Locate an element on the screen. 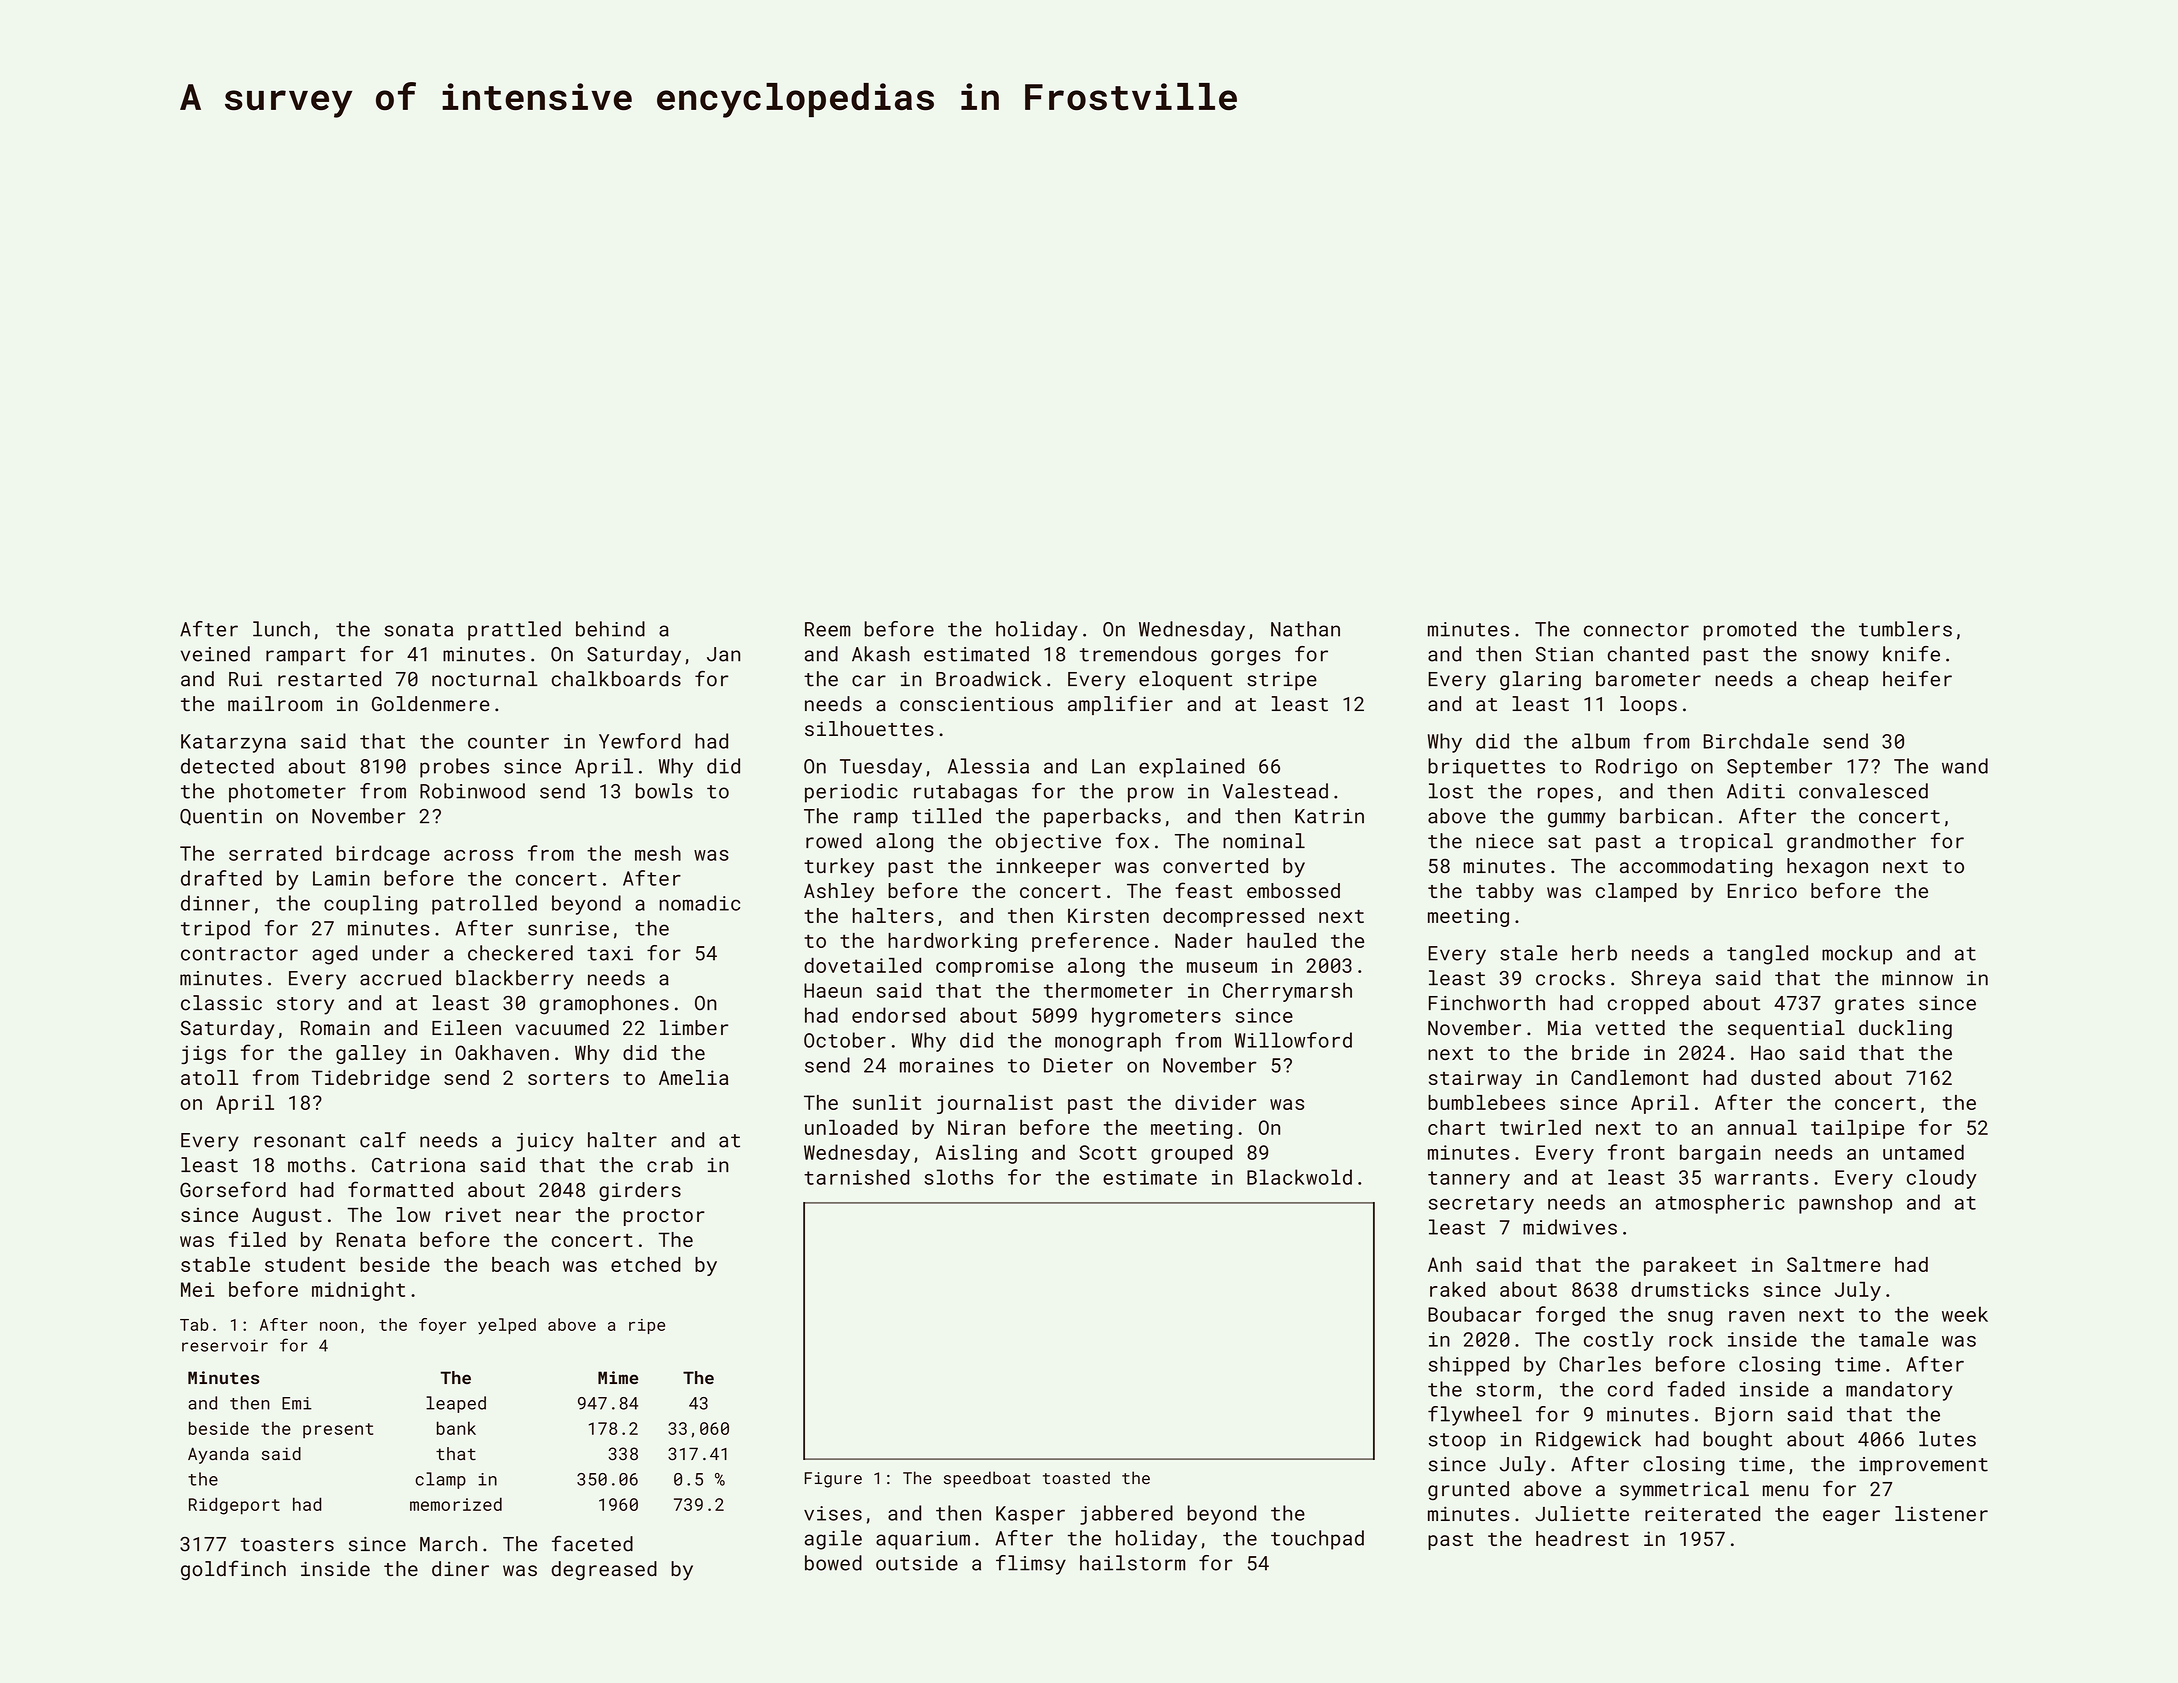 The image size is (2178, 1683). flimsy is located at coordinates (1031, 1565).
